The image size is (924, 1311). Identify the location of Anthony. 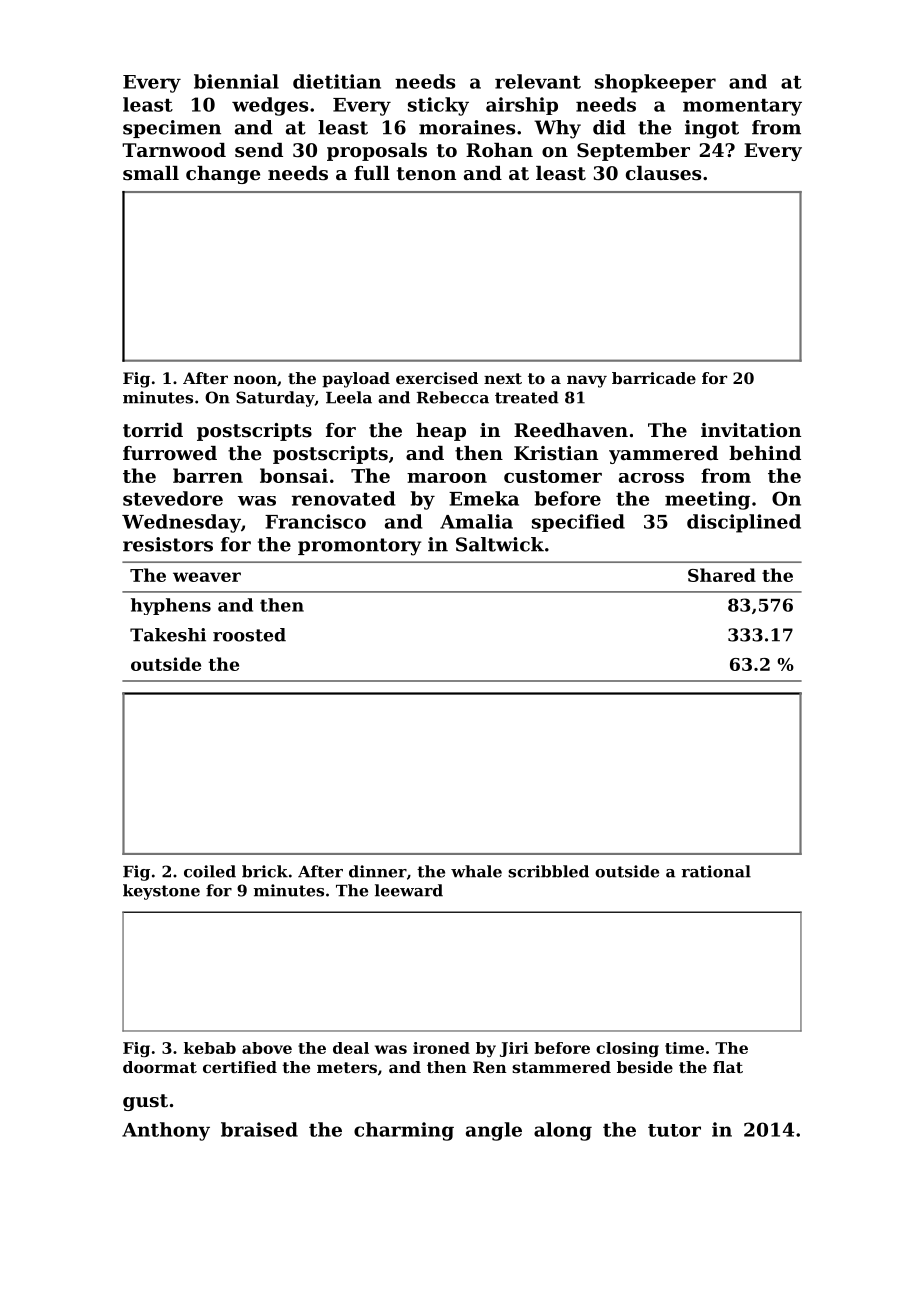
(166, 1131).
